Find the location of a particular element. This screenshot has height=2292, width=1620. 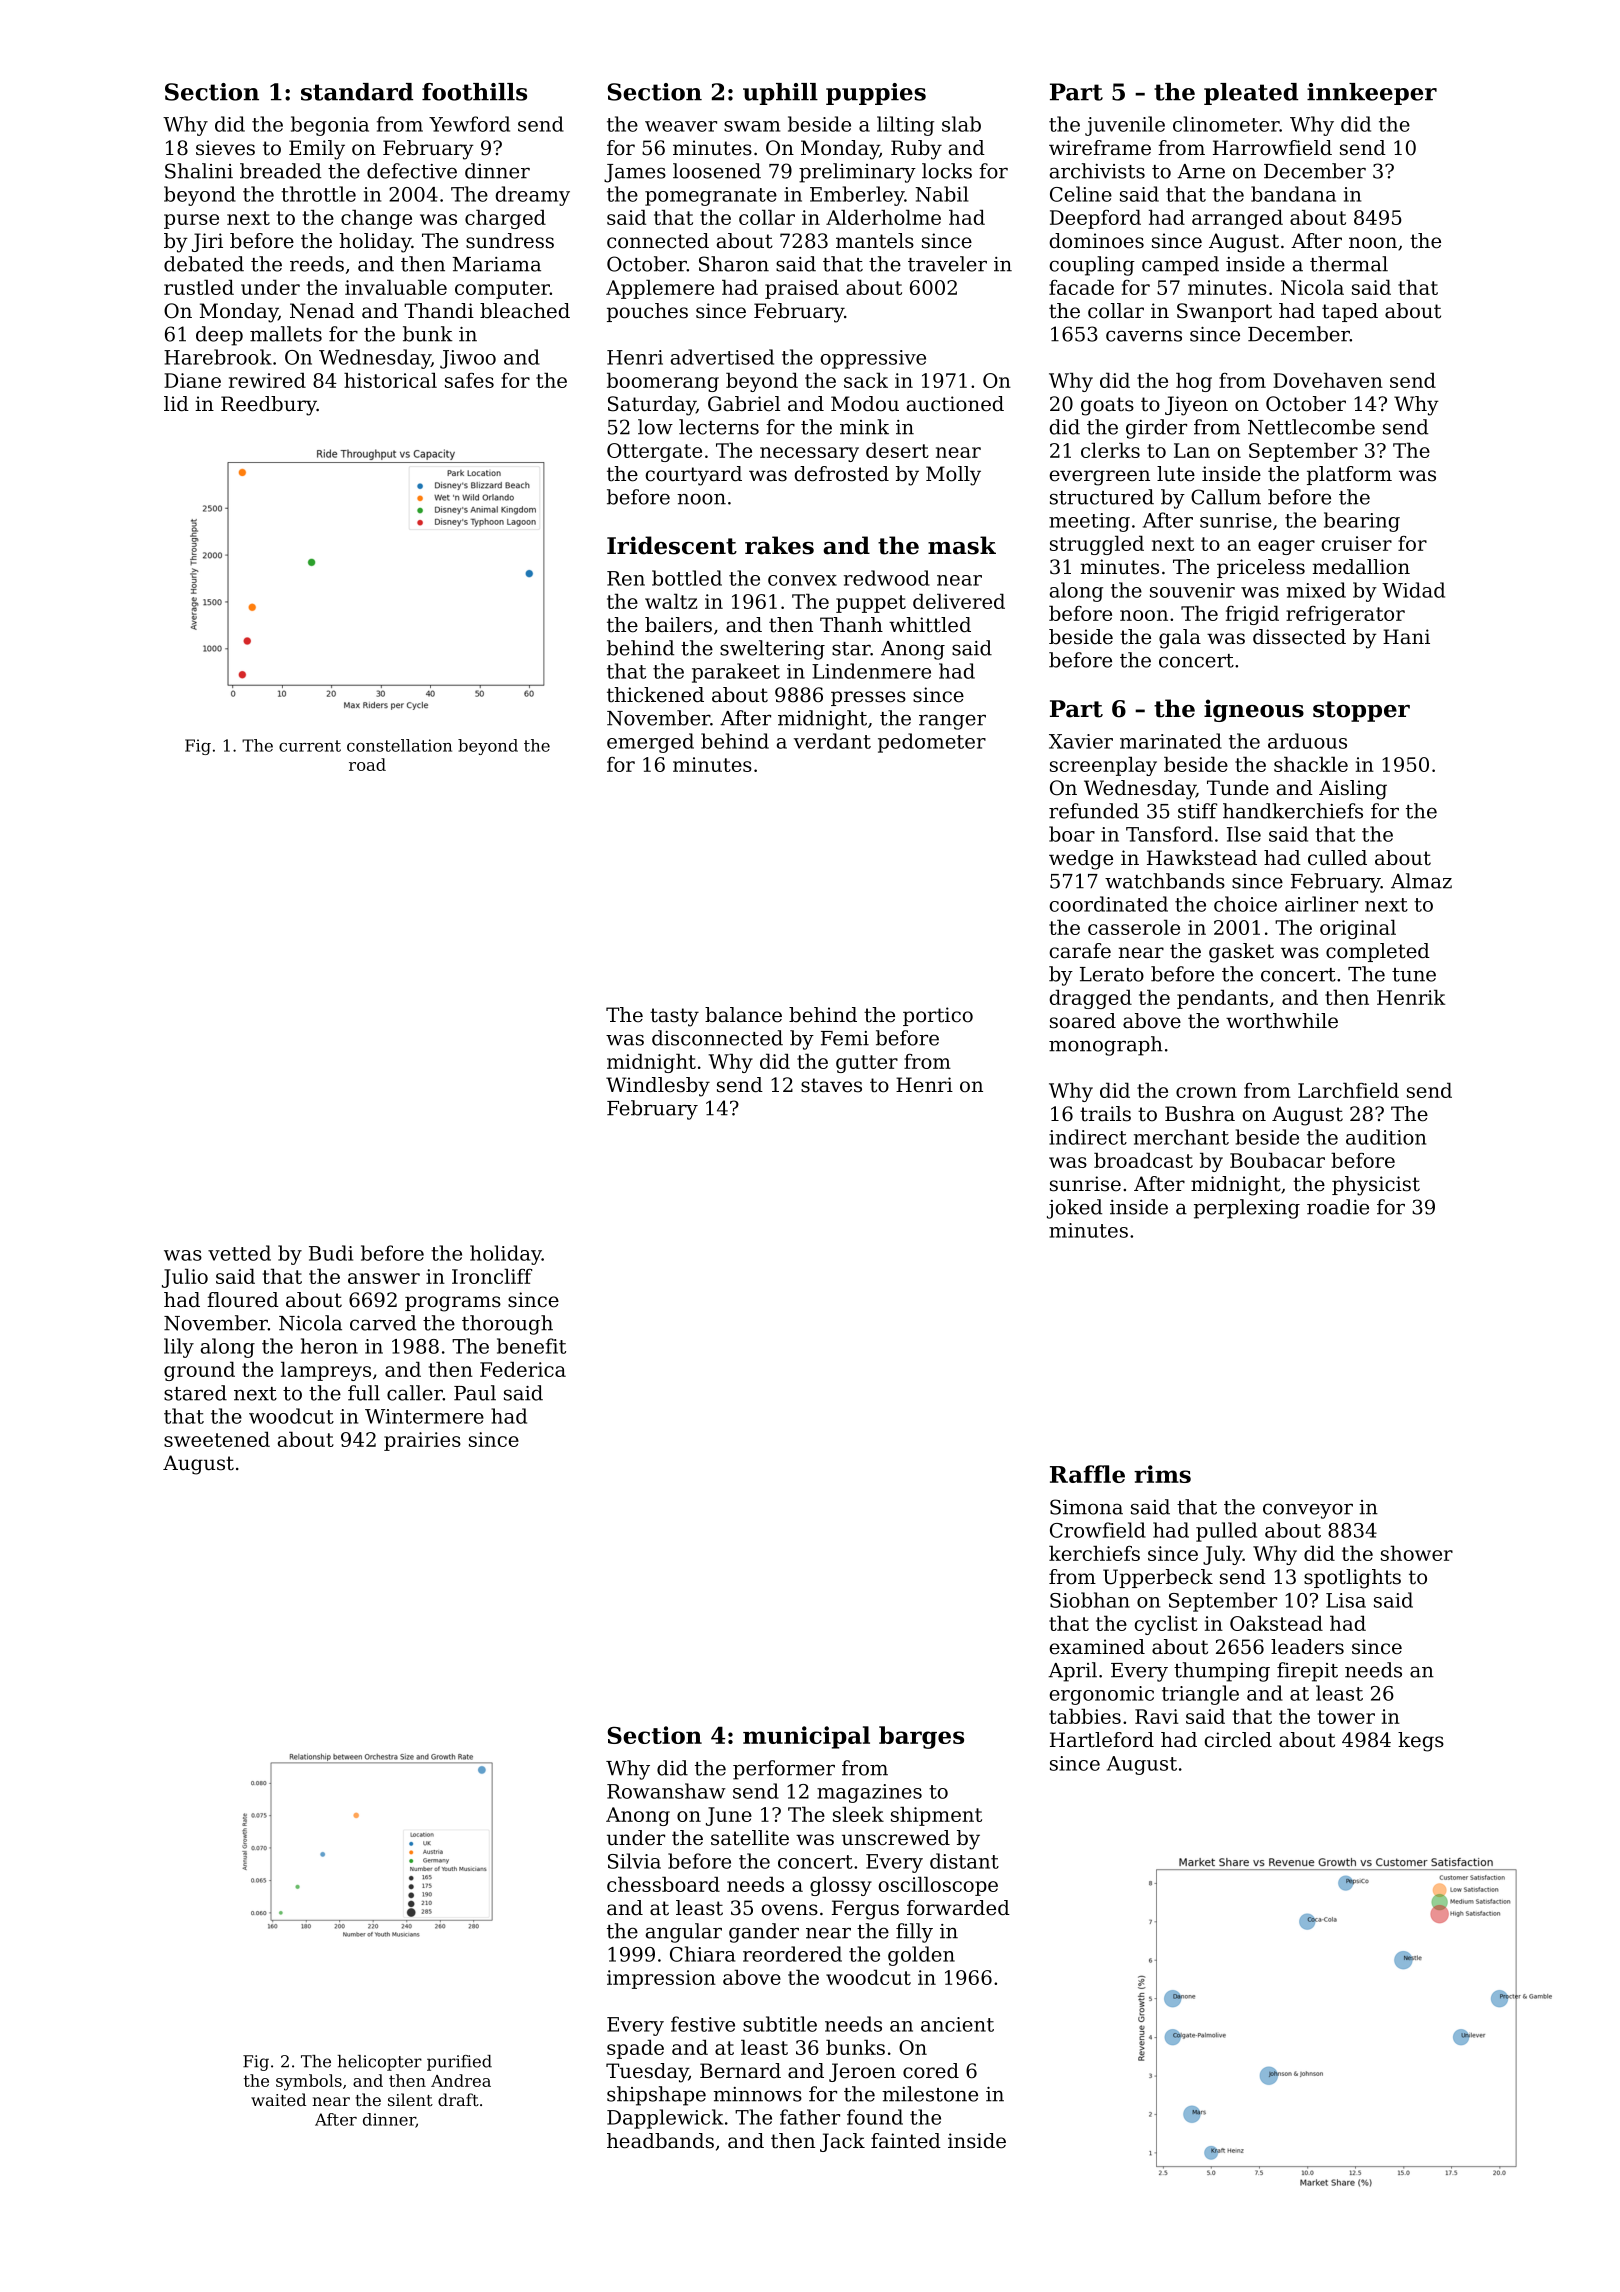

waltz is located at coordinates (671, 601).
